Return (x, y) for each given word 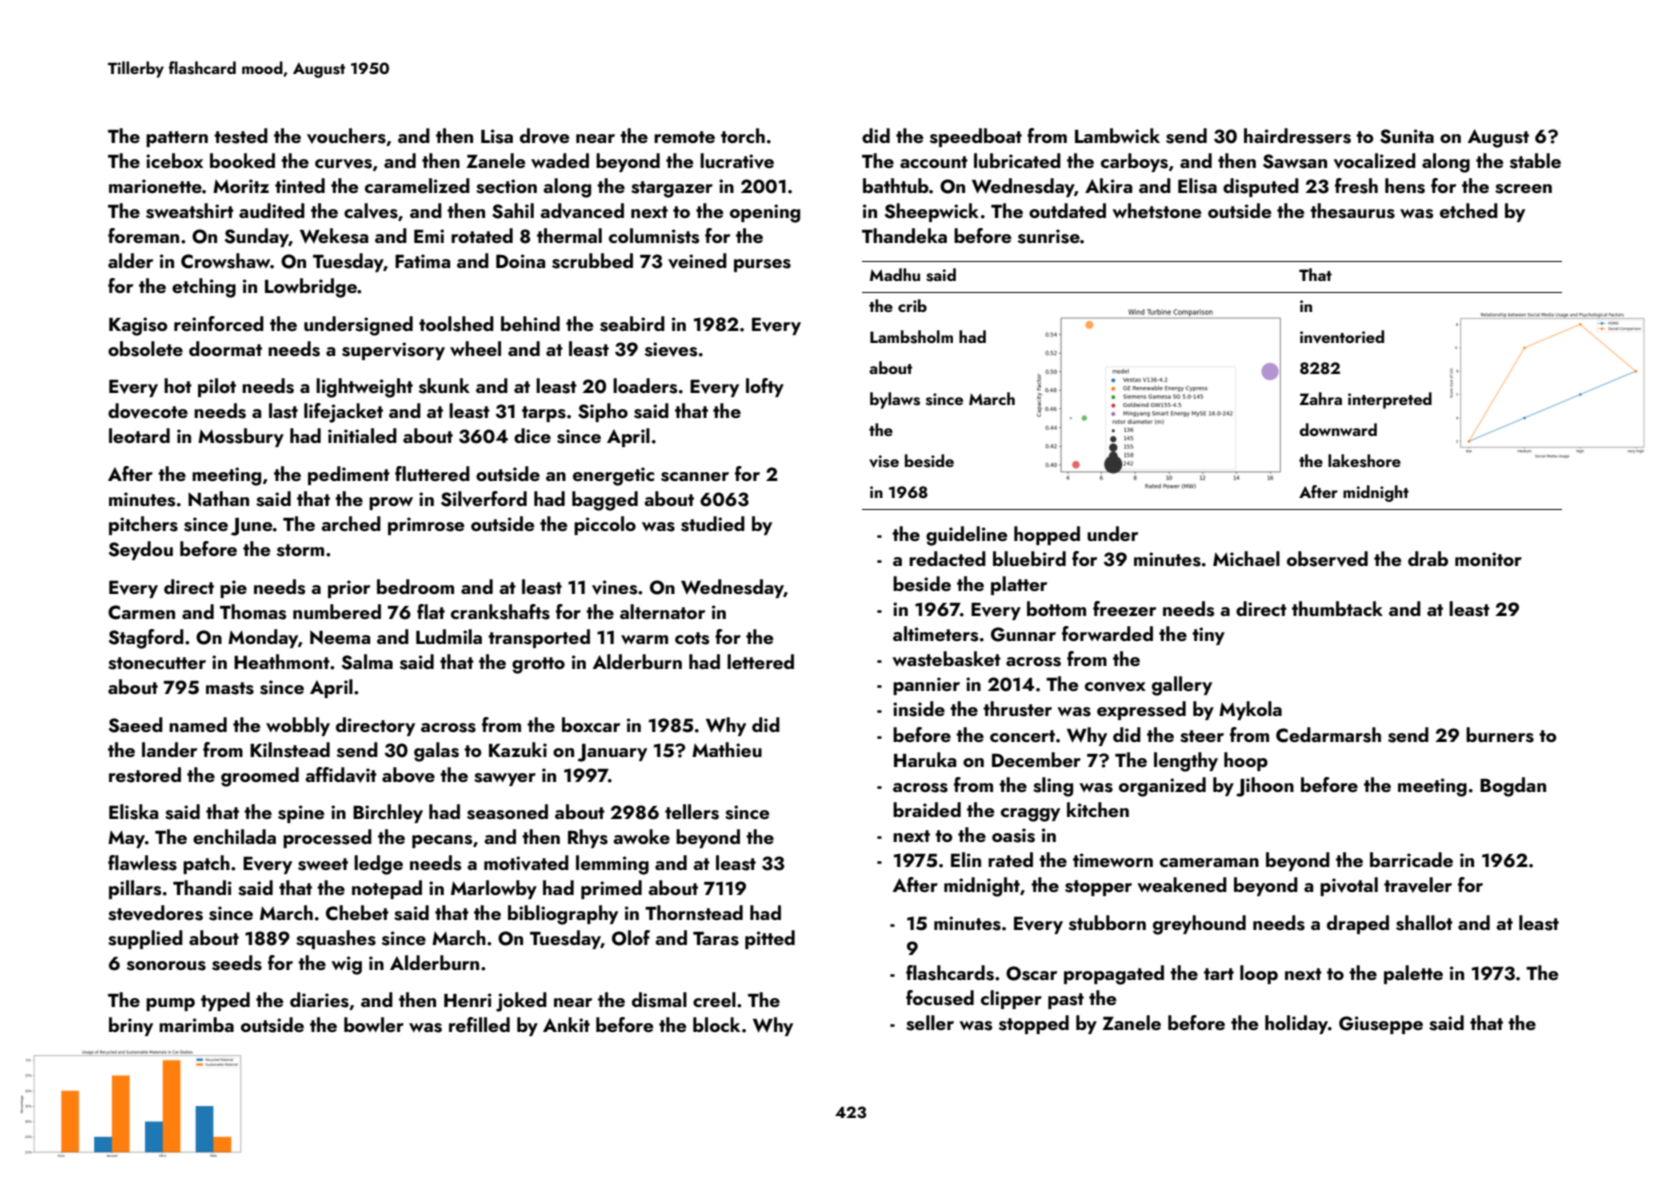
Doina (520, 261)
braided (927, 809)
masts (230, 688)
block (716, 1024)
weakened (1182, 884)
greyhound (1199, 925)
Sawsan (1295, 161)
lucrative (737, 161)
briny (131, 1026)
